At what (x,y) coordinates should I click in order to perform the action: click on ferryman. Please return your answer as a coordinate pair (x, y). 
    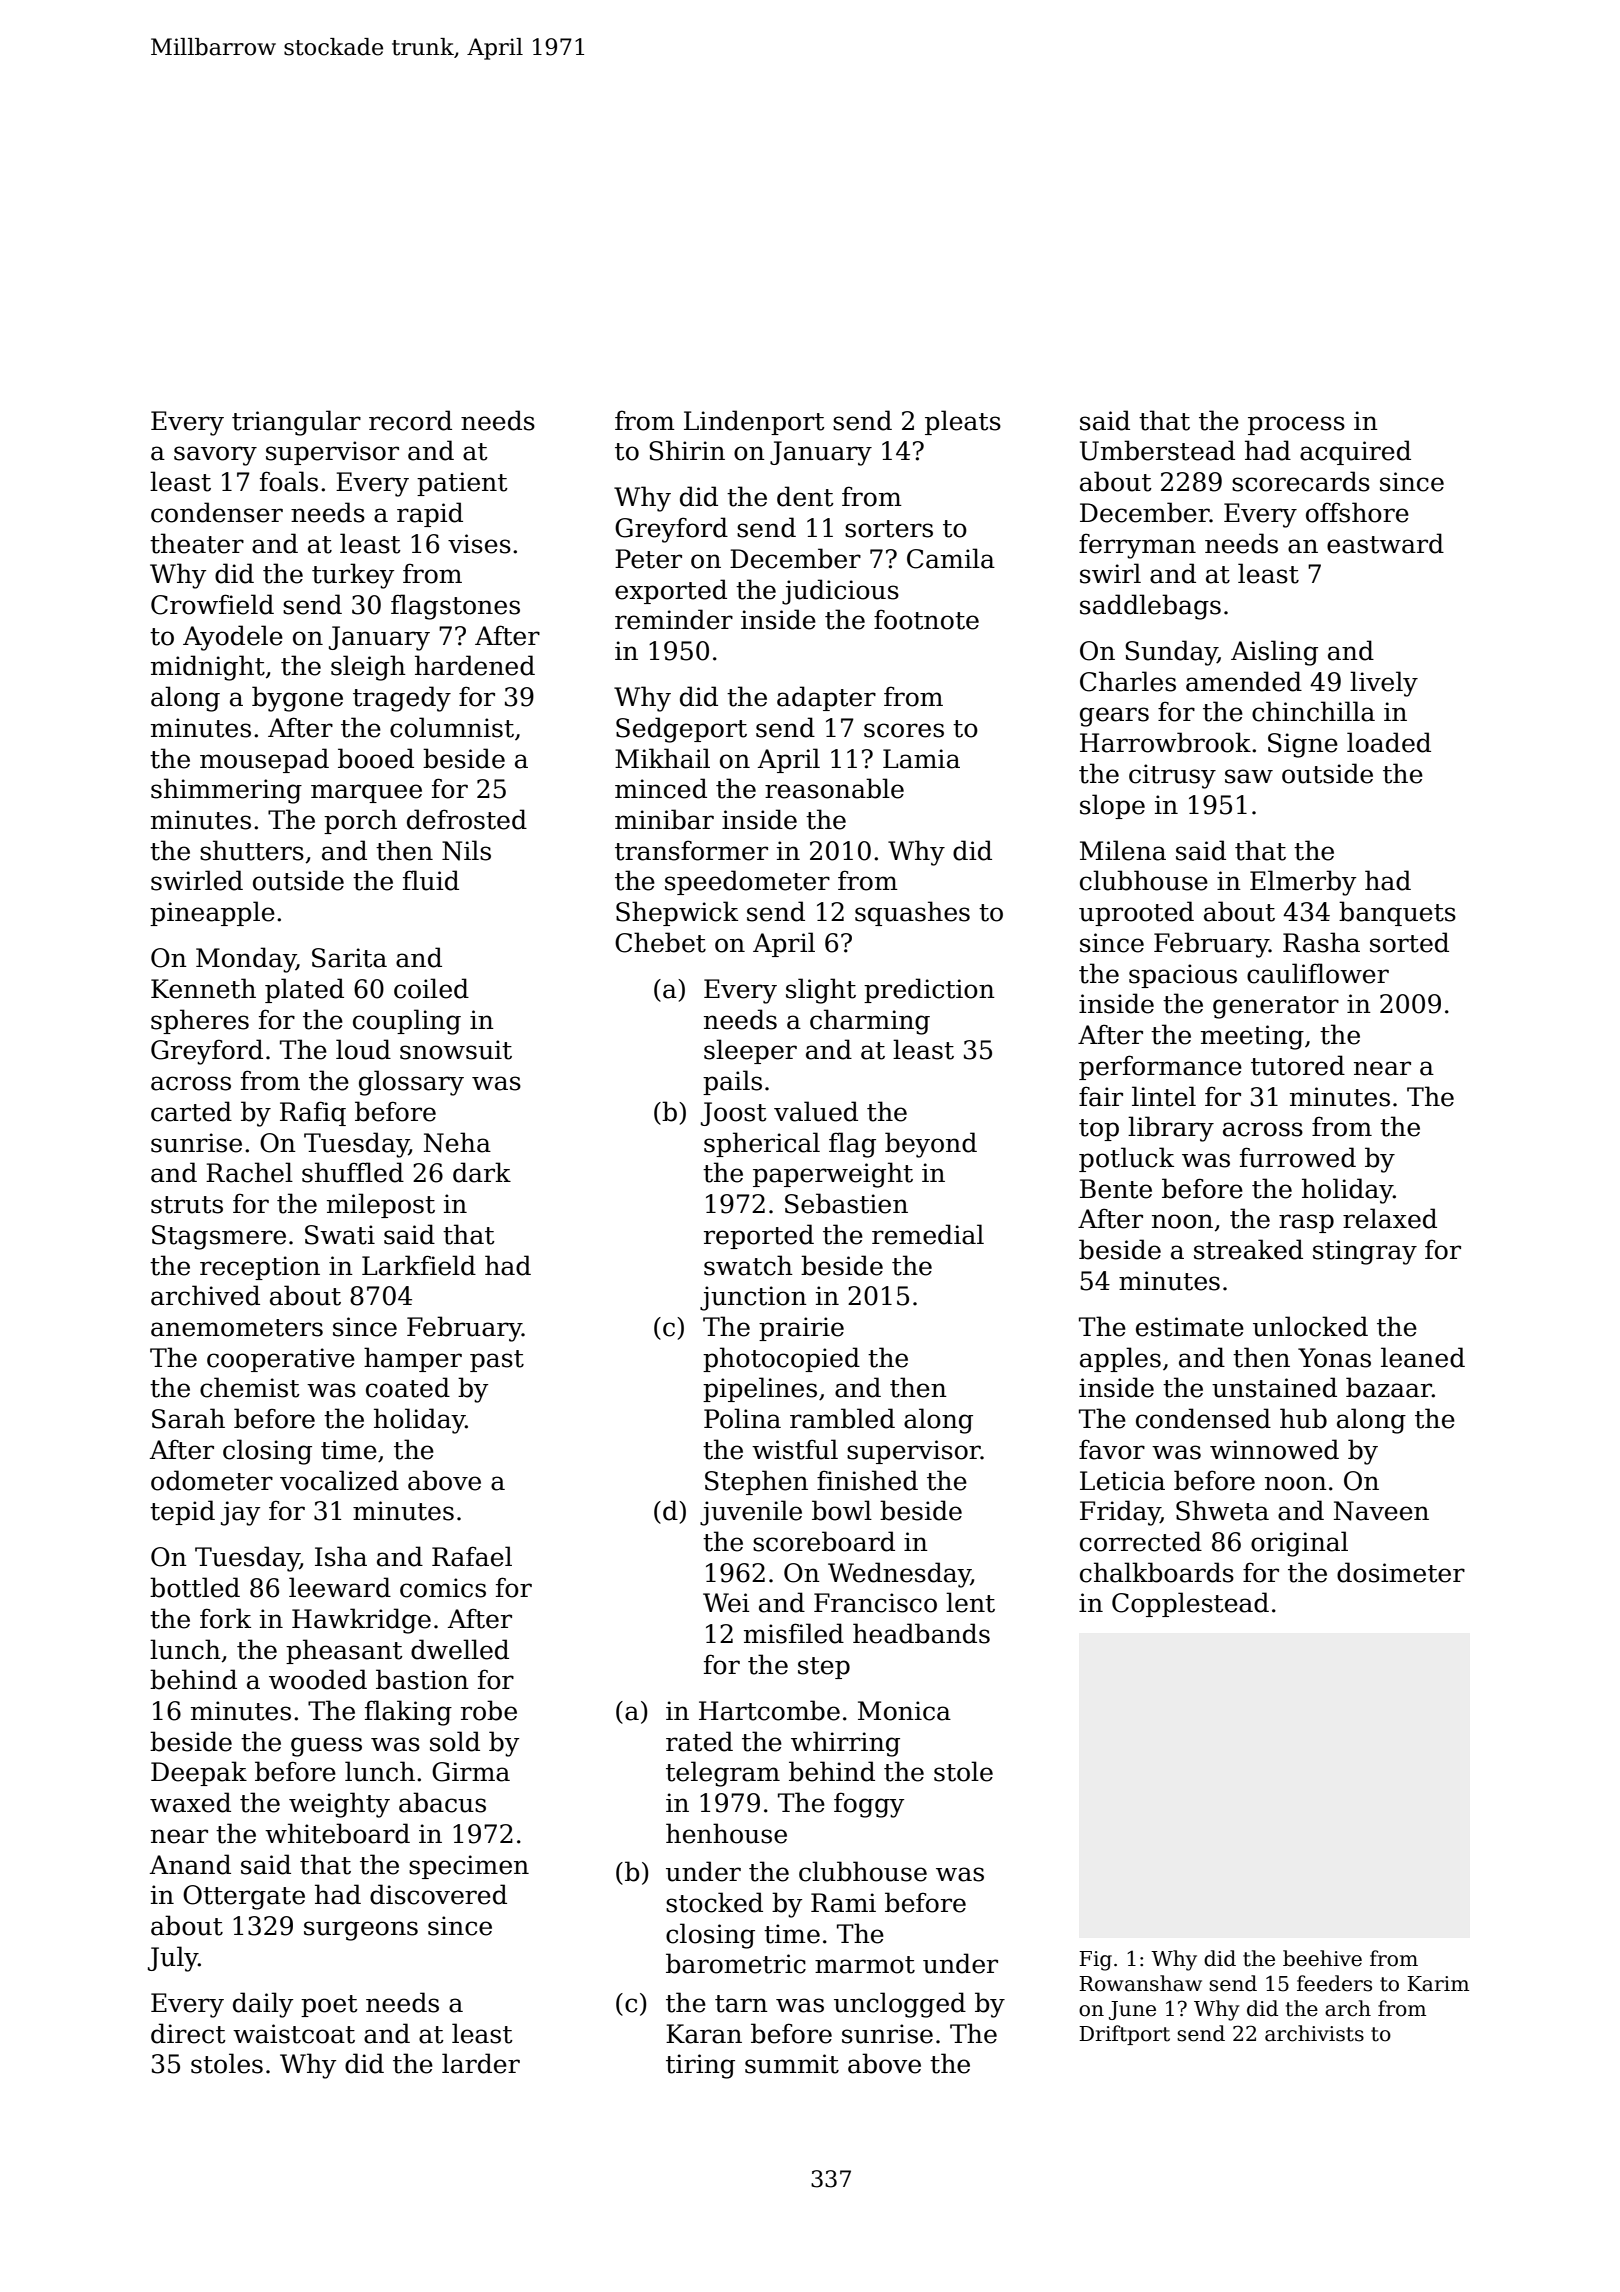
    Looking at the image, I should click on (1137, 546).
